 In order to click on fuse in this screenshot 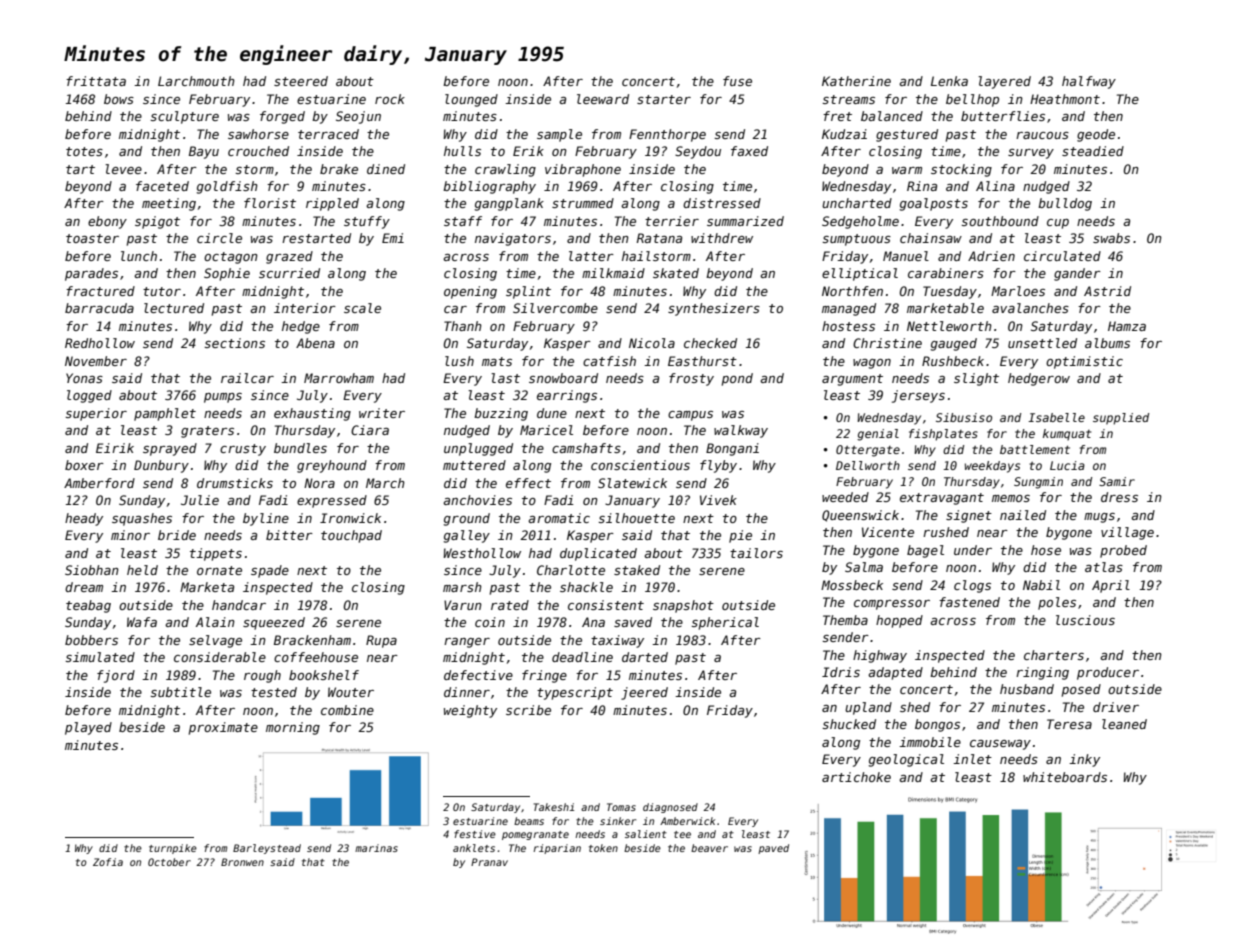, I will do `click(737, 81)`.
